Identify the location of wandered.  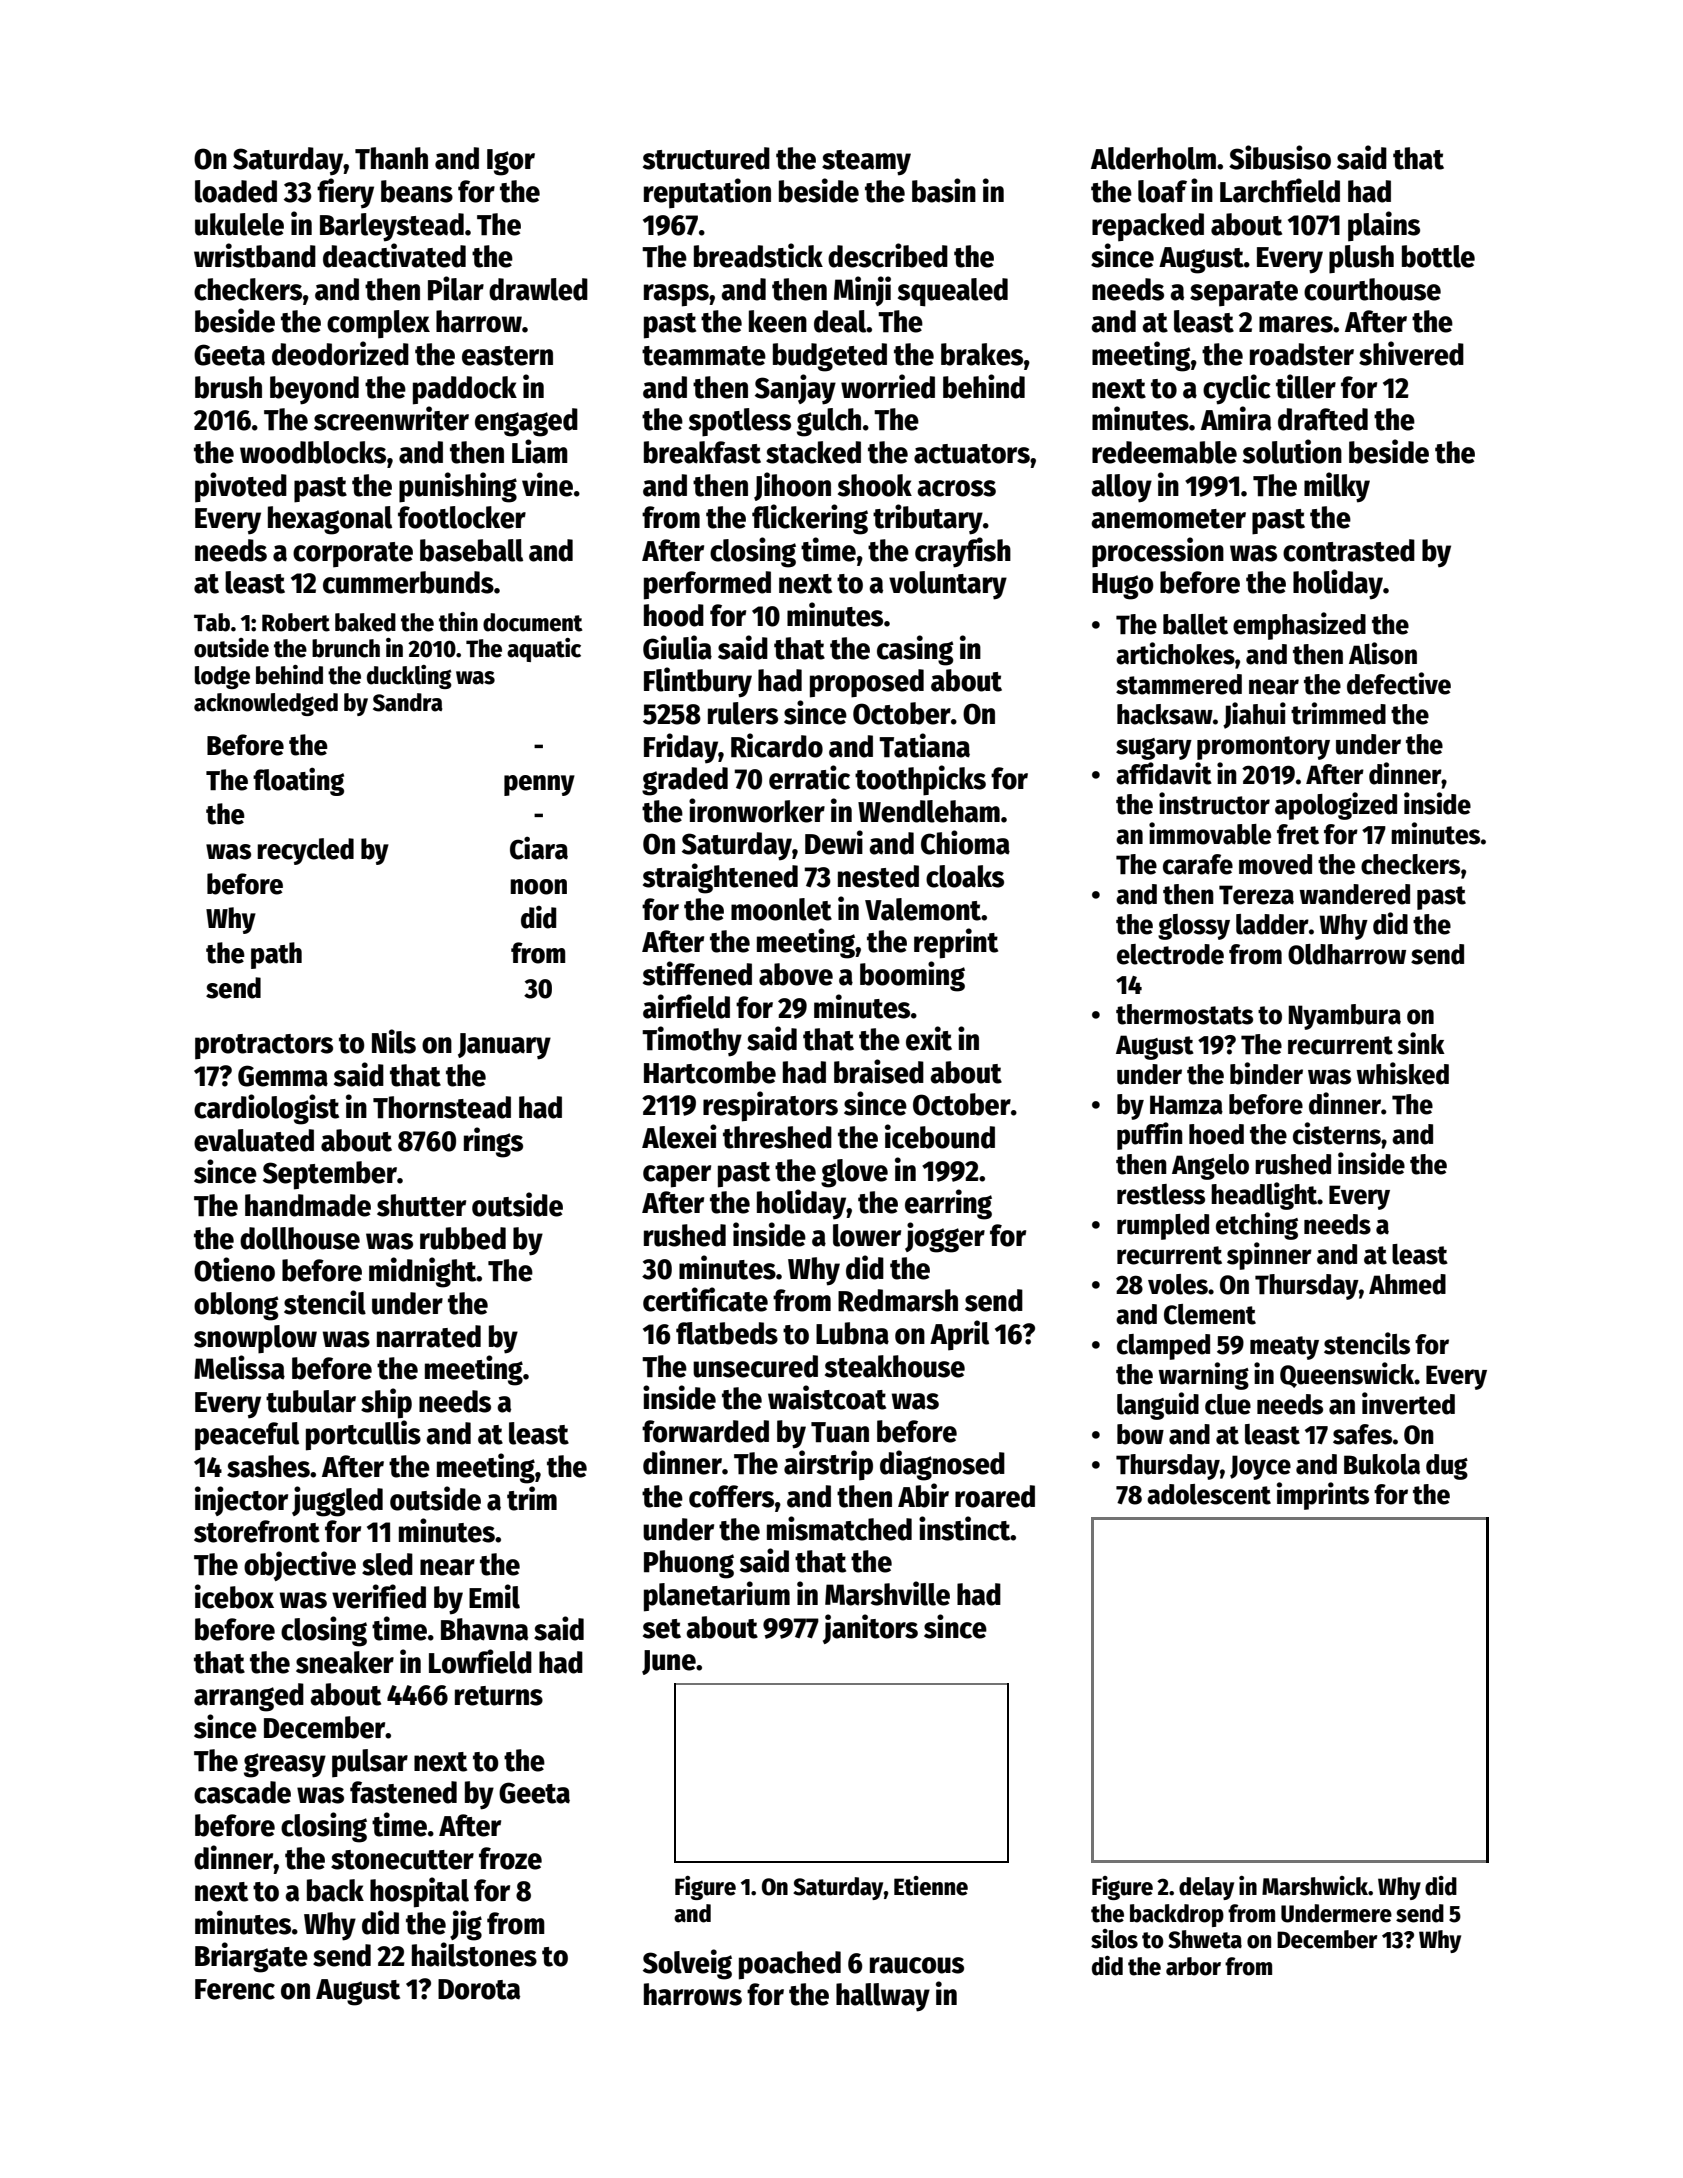
(1354, 894).
